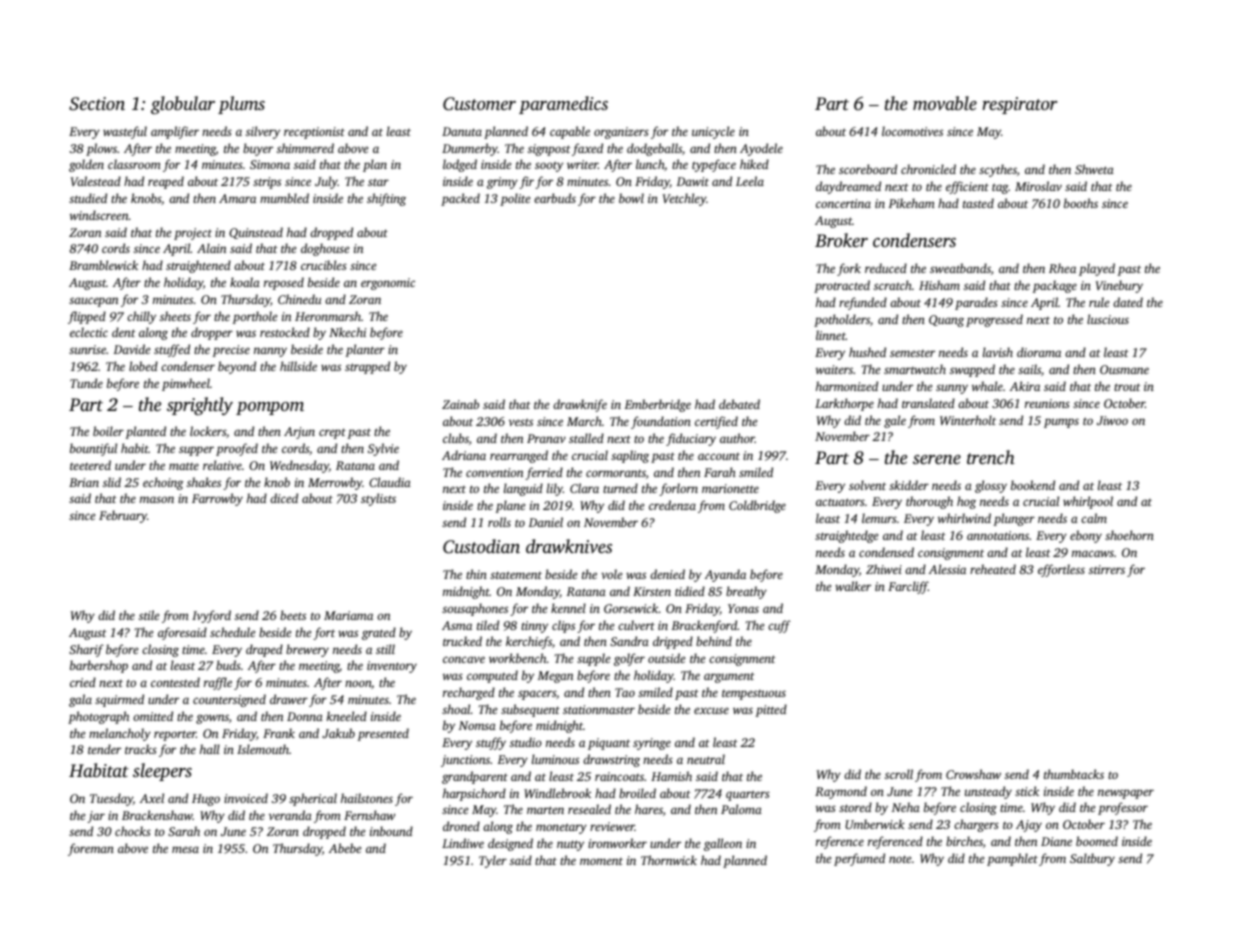 The height and width of the image is (952, 1233). What do you see at coordinates (284, 198) in the image?
I see `mumbled` at bounding box center [284, 198].
